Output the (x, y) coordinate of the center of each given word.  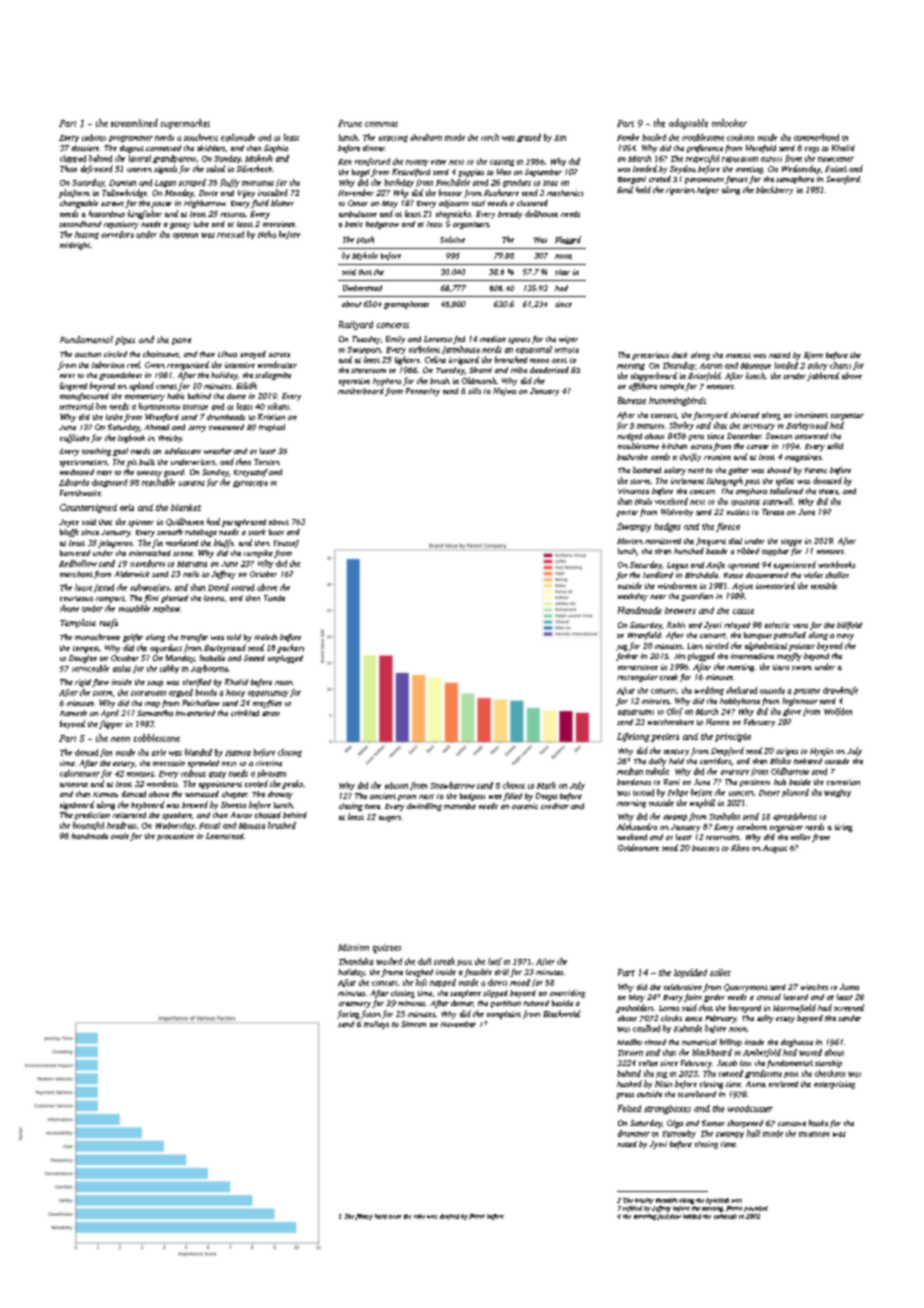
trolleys (376, 1025)
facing (348, 1014)
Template (78, 623)
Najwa (504, 392)
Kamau (105, 794)
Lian (695, 646)
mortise (195, 407)
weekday (633, 597)
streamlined (134, 123)
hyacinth (717, 1201)
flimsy (364, 1217)
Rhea (740, 847)
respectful (702, 159)
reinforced (372, 162)
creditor (555, 806)
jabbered (823, 376)
